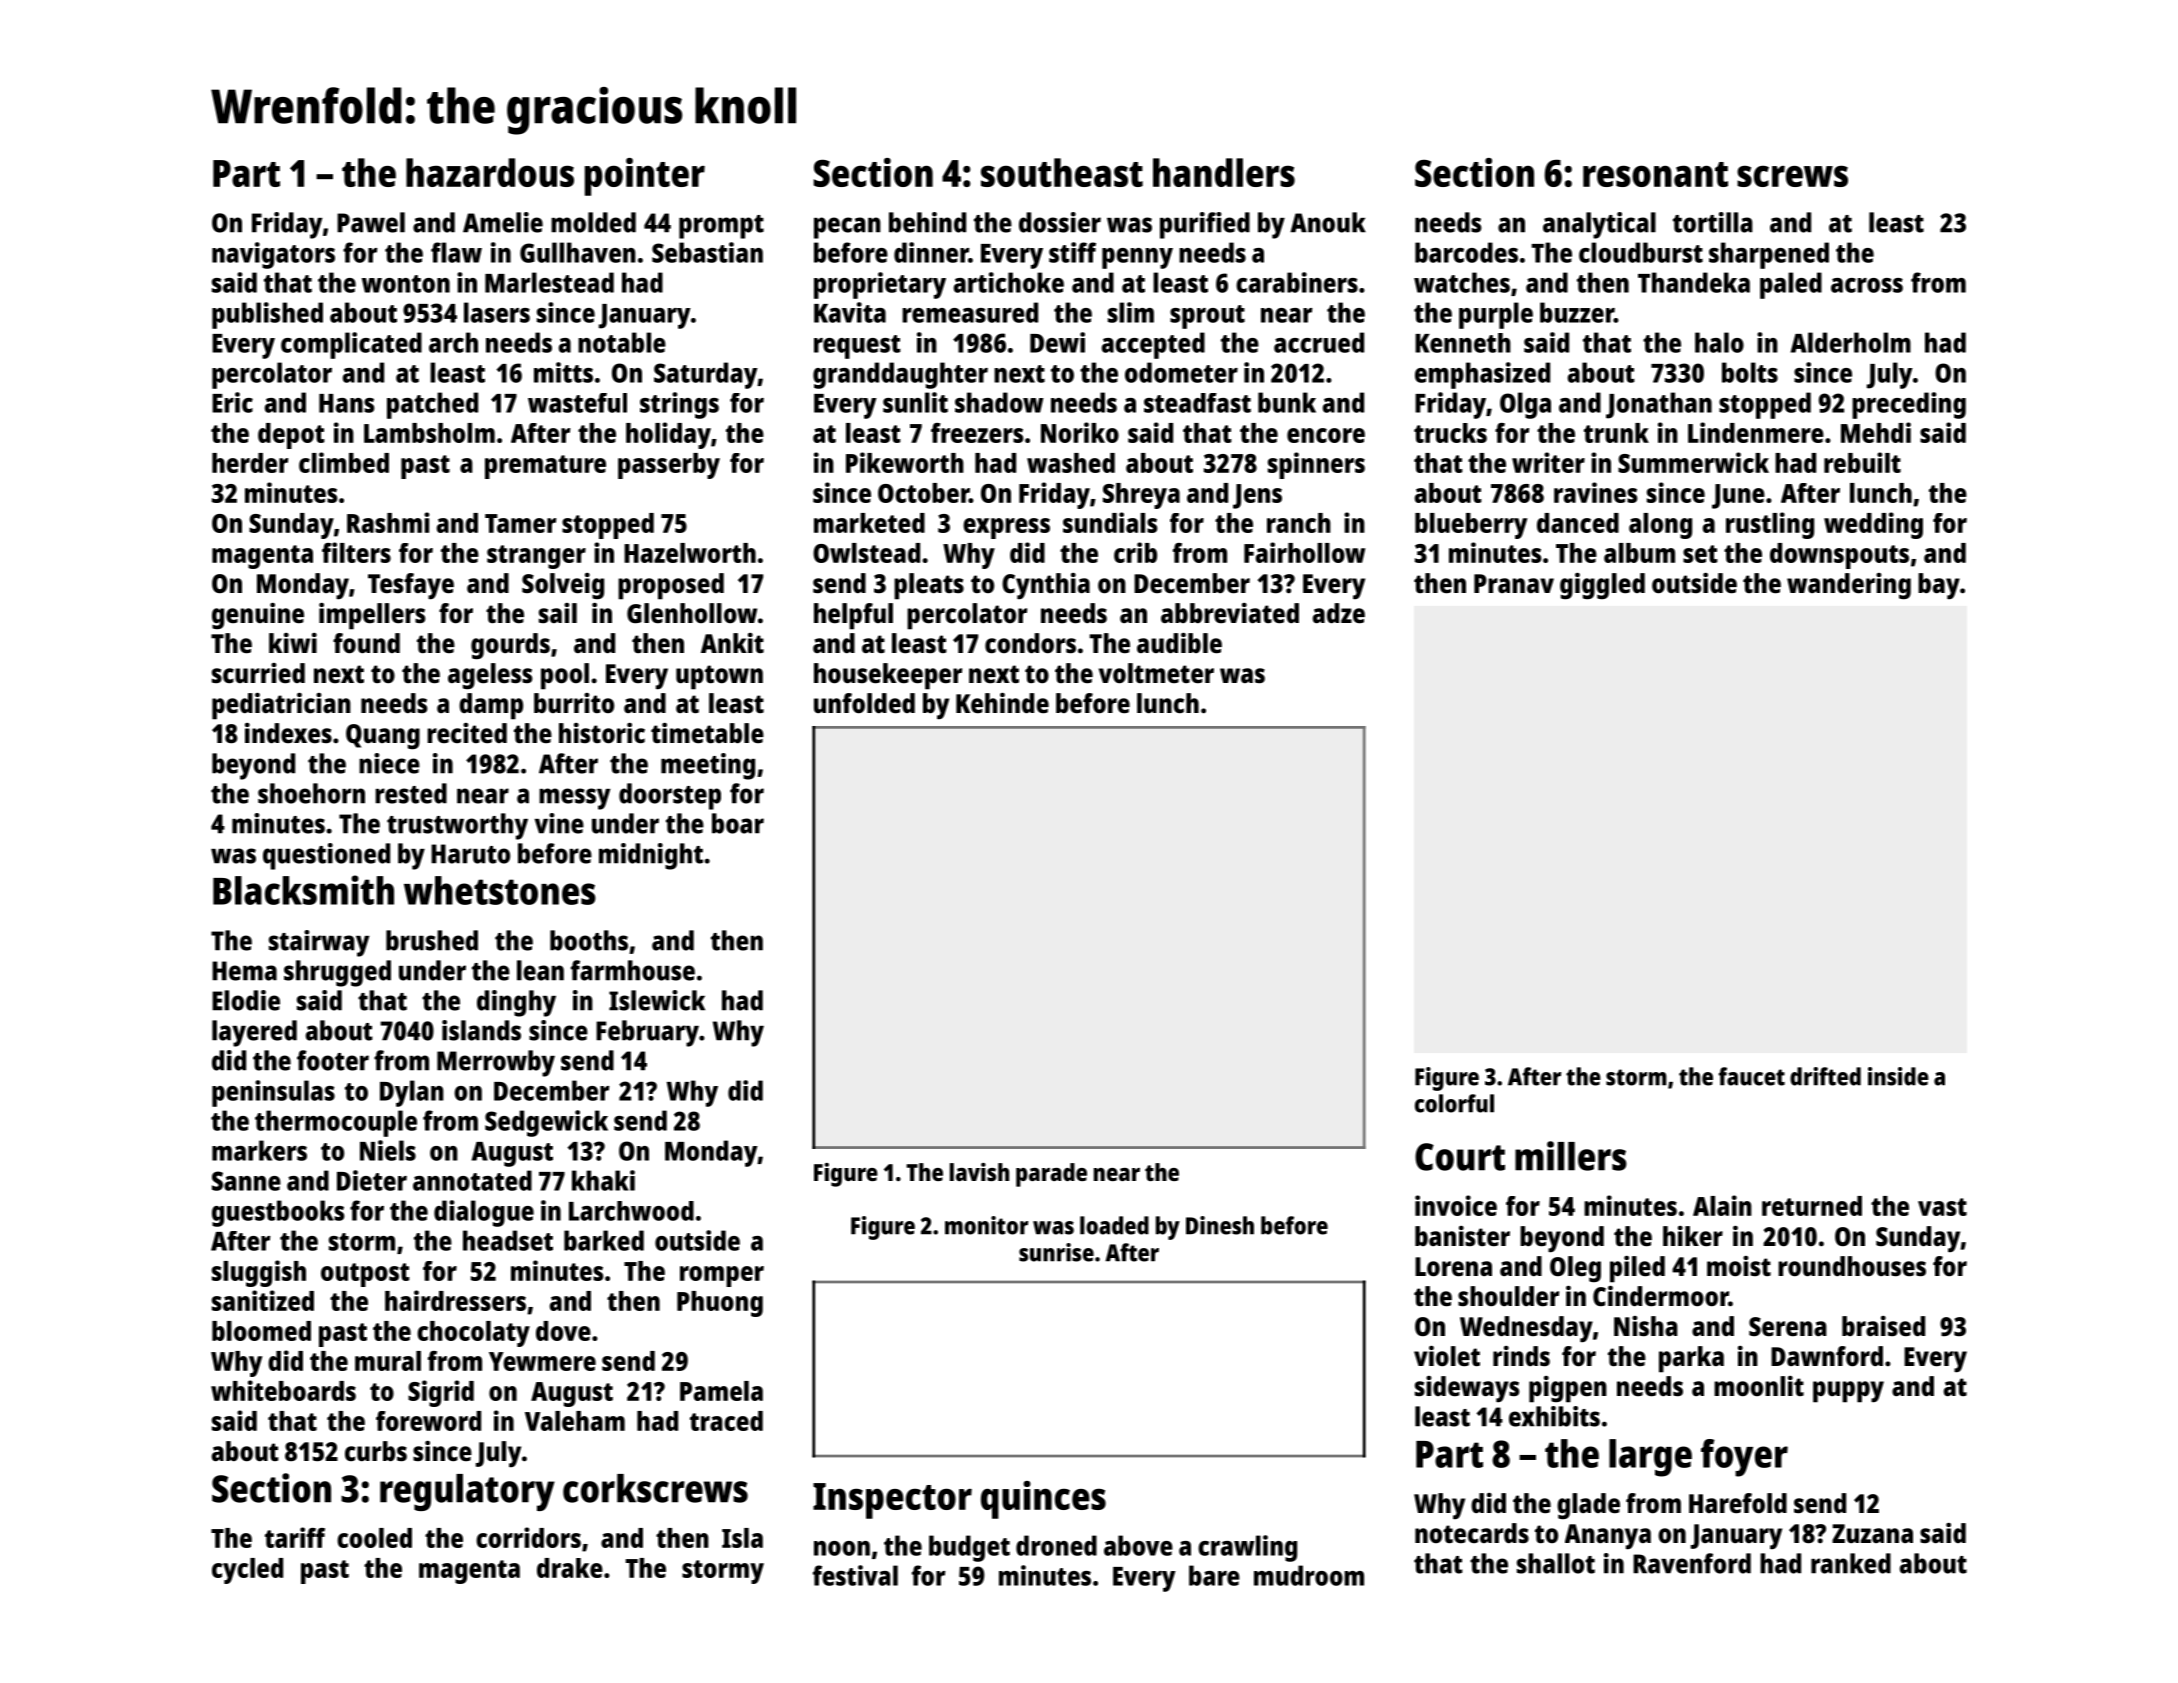  What do you see at coordinates (1454, 1103) in the screenshot?
I see `colorful` at bounding box center [1454, 1103].
